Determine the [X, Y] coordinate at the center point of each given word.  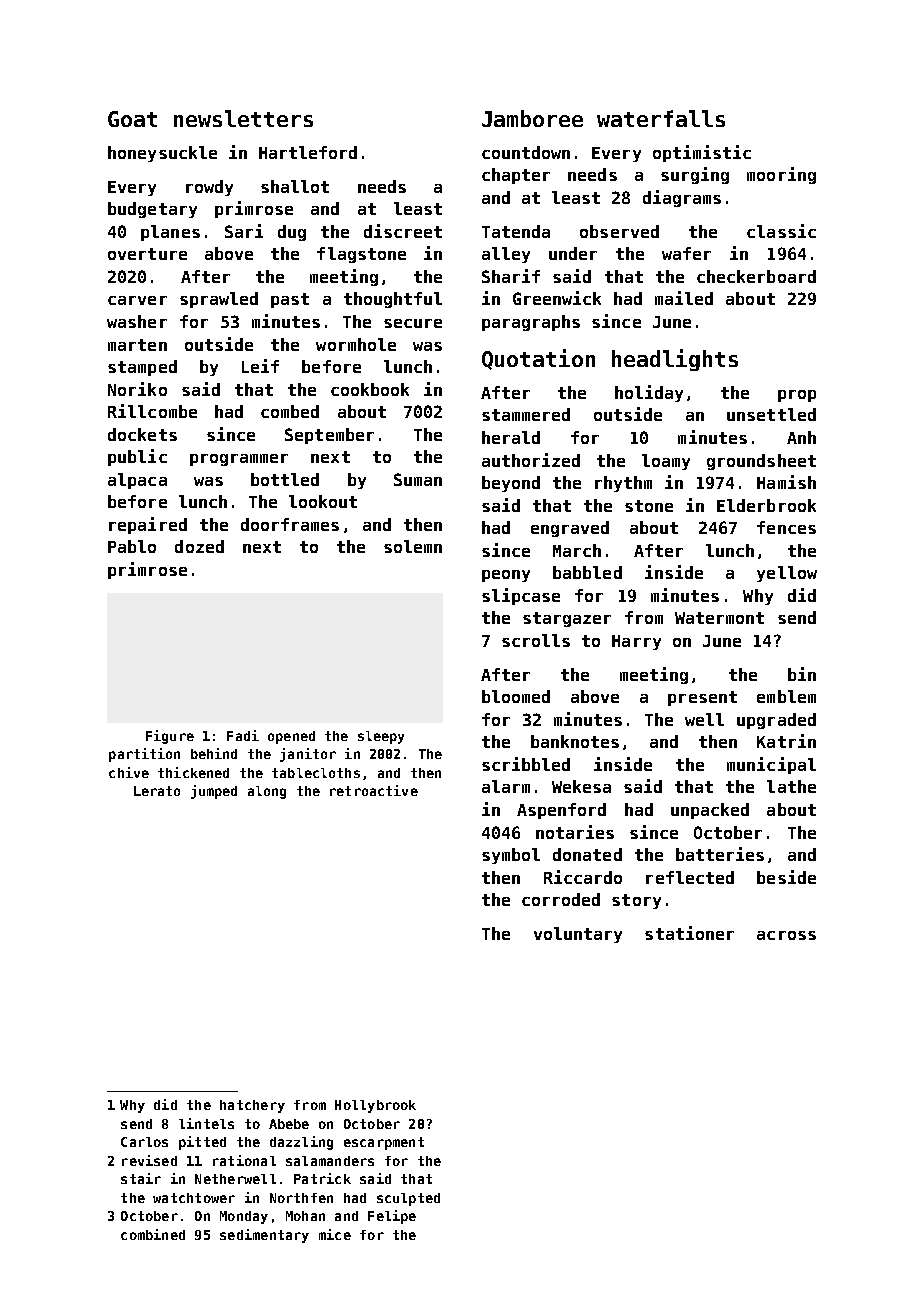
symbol [511, 856]
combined [153, 1234]
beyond [511, 484]
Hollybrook [375, 1106]
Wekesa [581, 786]
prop [797, 396]
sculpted [408, 1199]
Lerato [157, 791]
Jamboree [532, 118]
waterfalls [661, 118]
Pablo [132, 546]
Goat [132, 119]
